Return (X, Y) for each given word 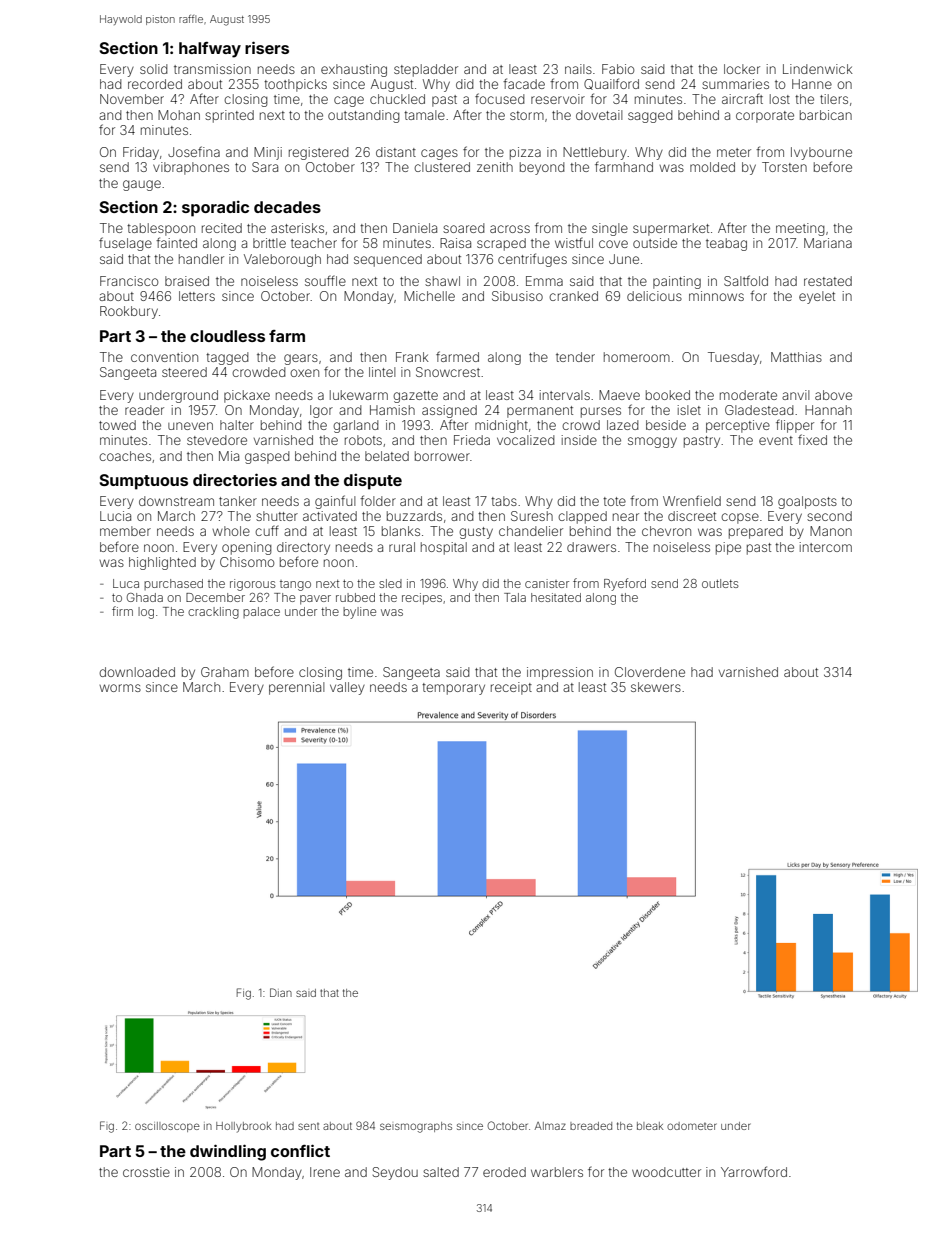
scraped (501, 244)
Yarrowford (754, 1171)
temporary (453, 689)
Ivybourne (821, 153)
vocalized (526, 440)
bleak (650, 1126)
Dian (281, 992)
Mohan (179, 115)
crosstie (146, 1172)
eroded (504, 1172)
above (833, 395)
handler (201, 259)
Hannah (828, 410)
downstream (176, 501)
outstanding (364, 116)
